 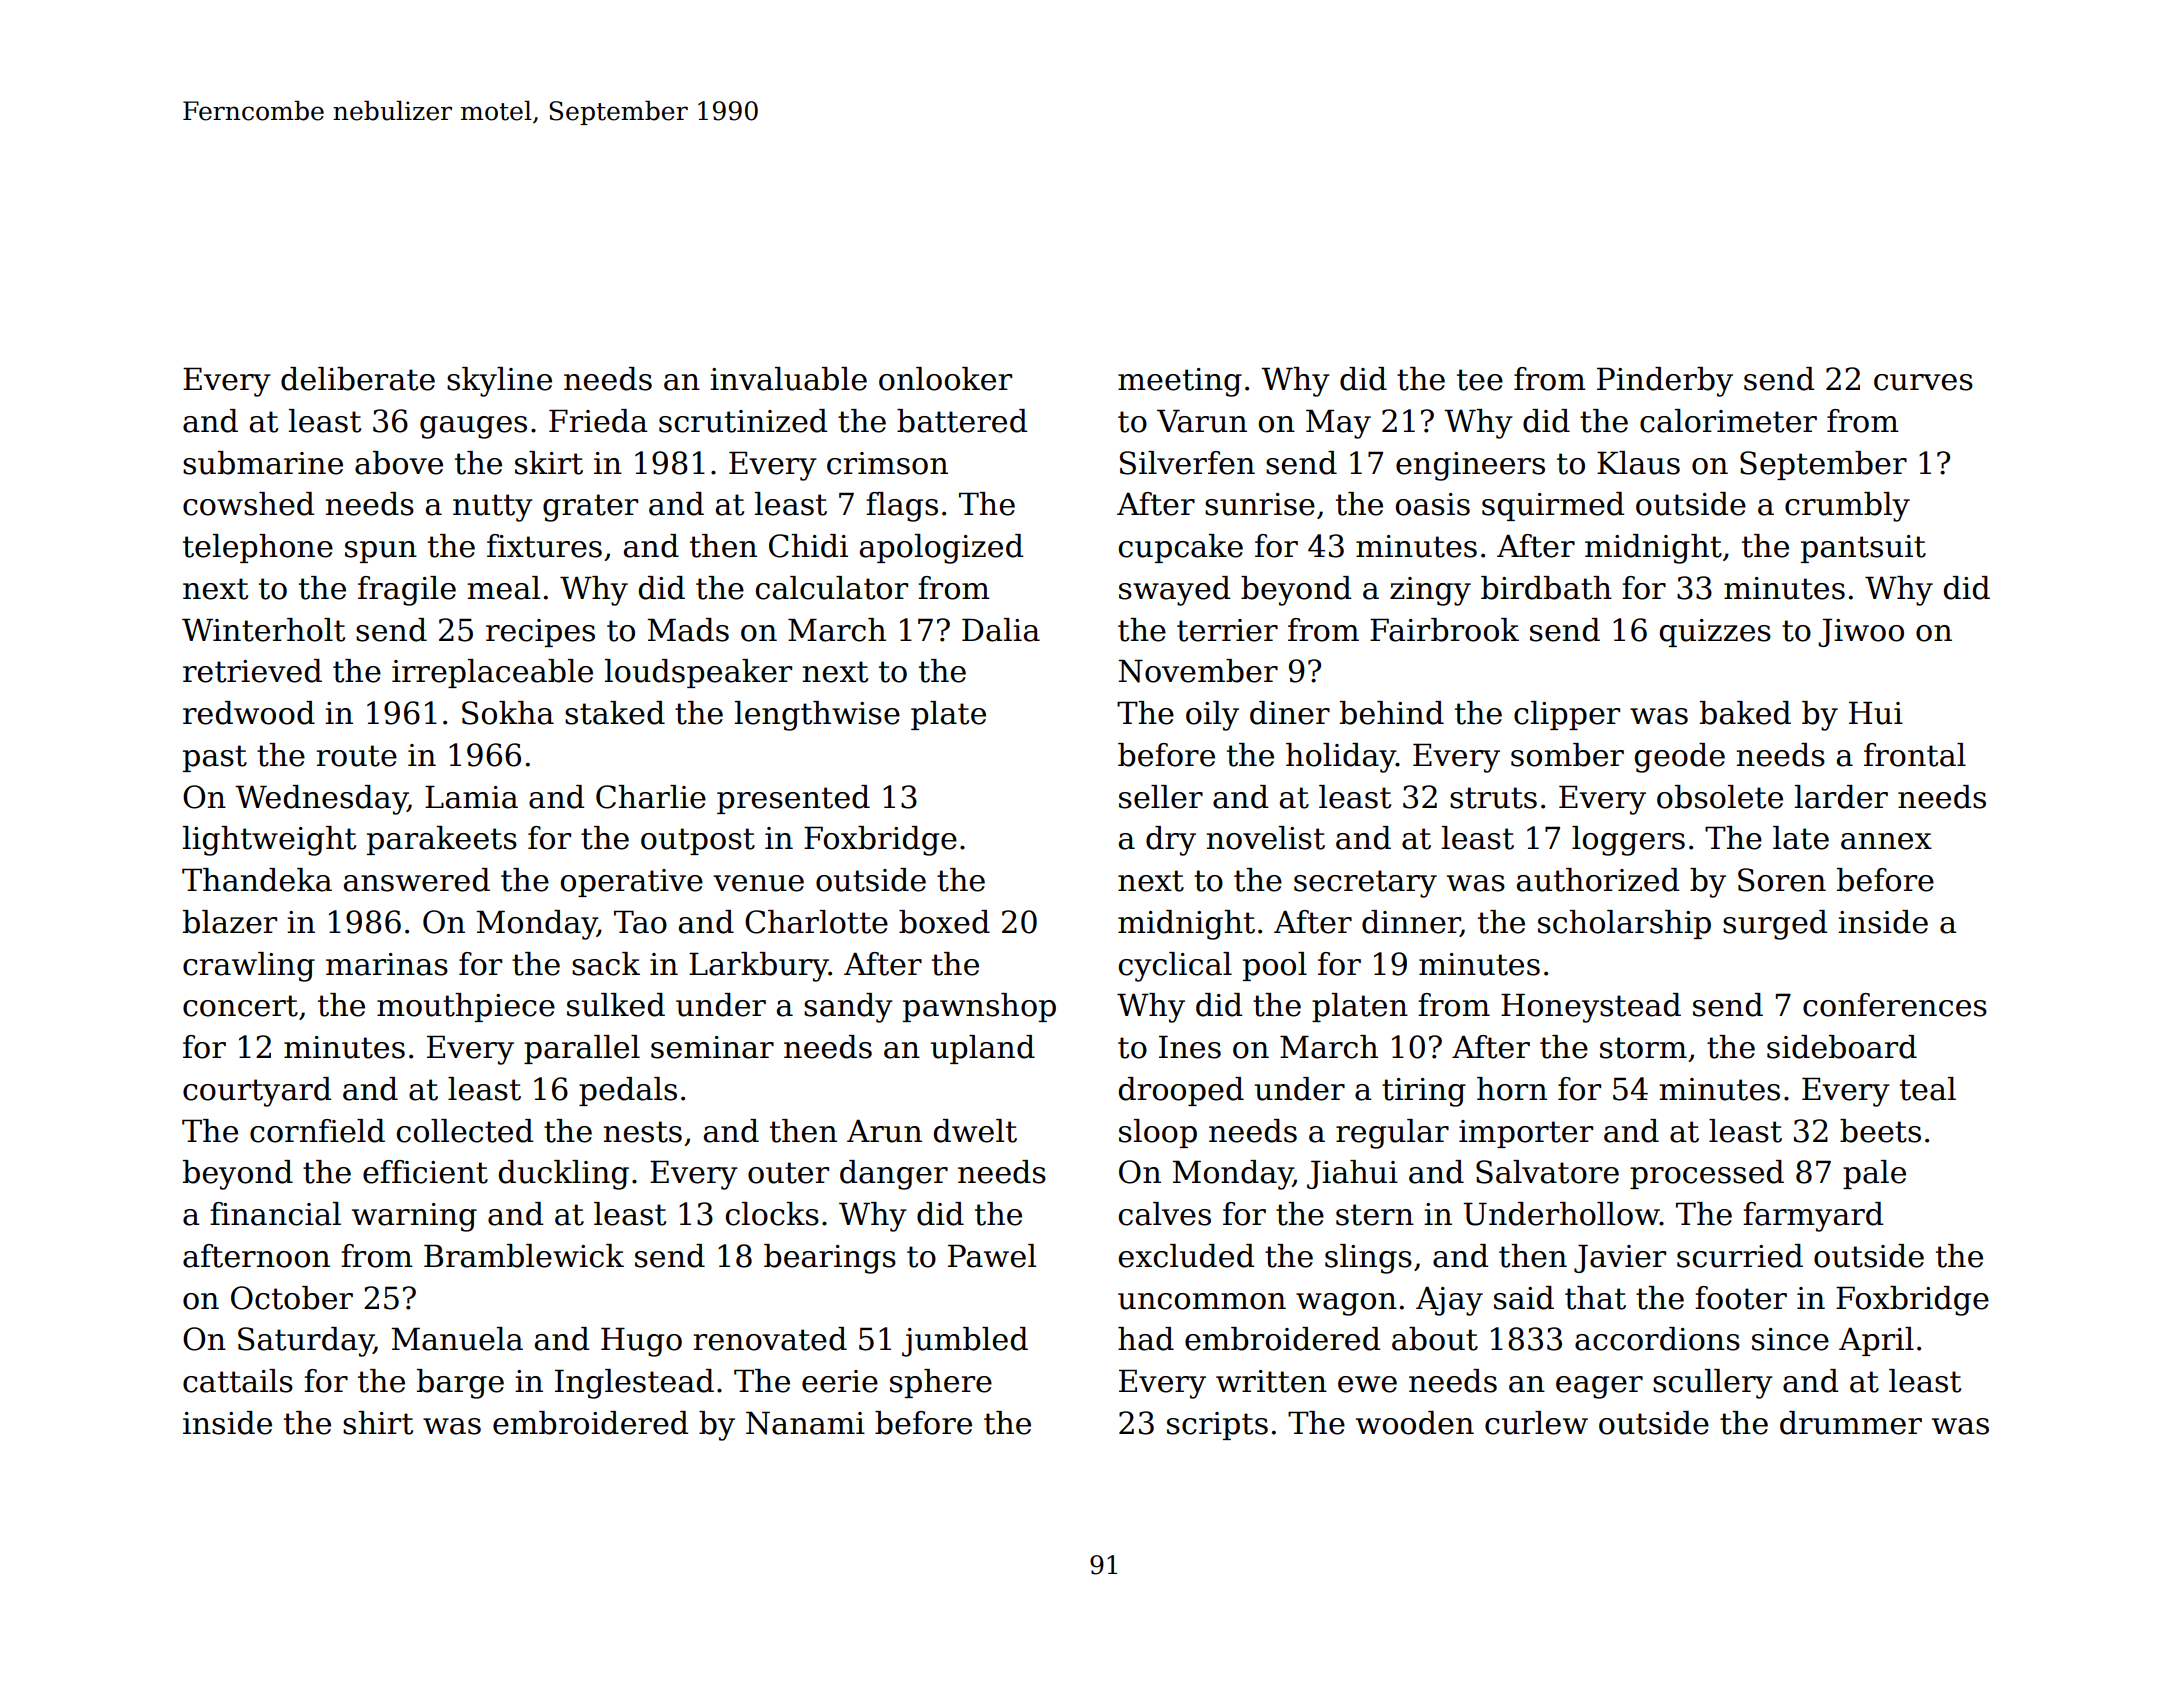 I want to click on lightweight, so click(x=269, y=841).
